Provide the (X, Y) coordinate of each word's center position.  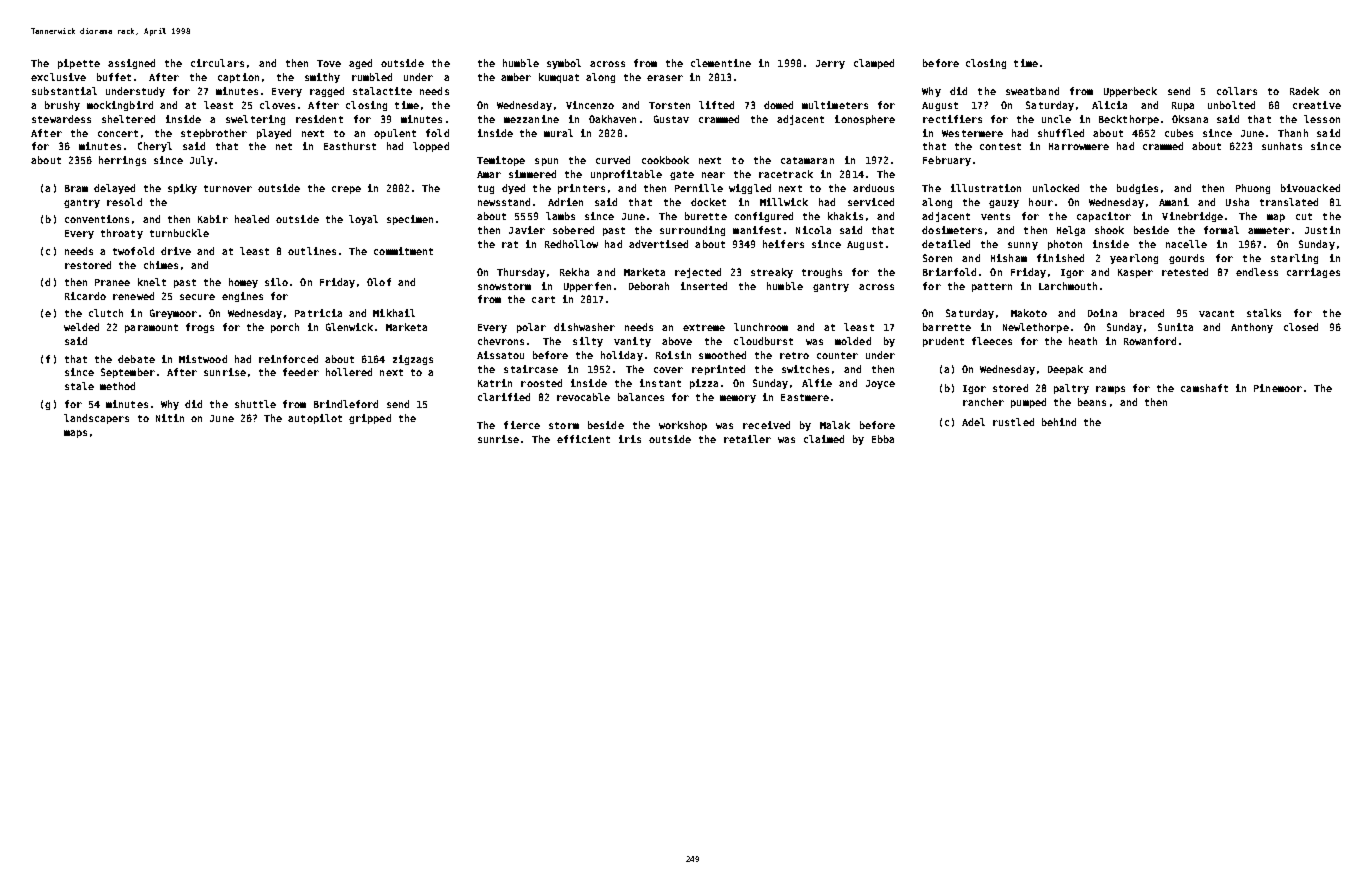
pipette (79, 64)
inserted (704, 286)
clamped (874, 64)
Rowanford (1150, 341)
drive (176, 251)
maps (75, 434)
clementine (721, 63)
